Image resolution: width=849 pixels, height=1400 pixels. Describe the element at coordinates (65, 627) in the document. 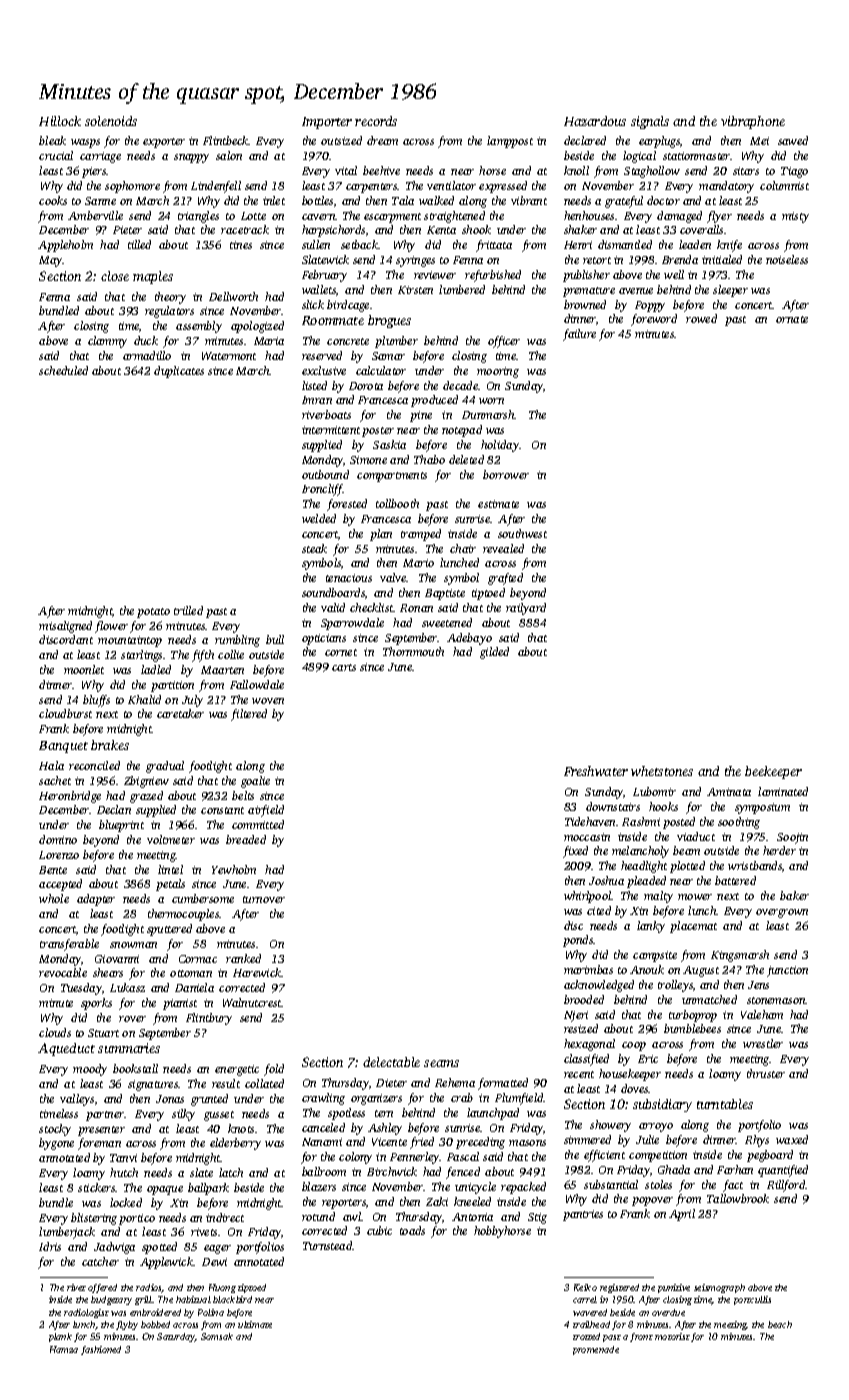

I see `misaligned` at that location.
